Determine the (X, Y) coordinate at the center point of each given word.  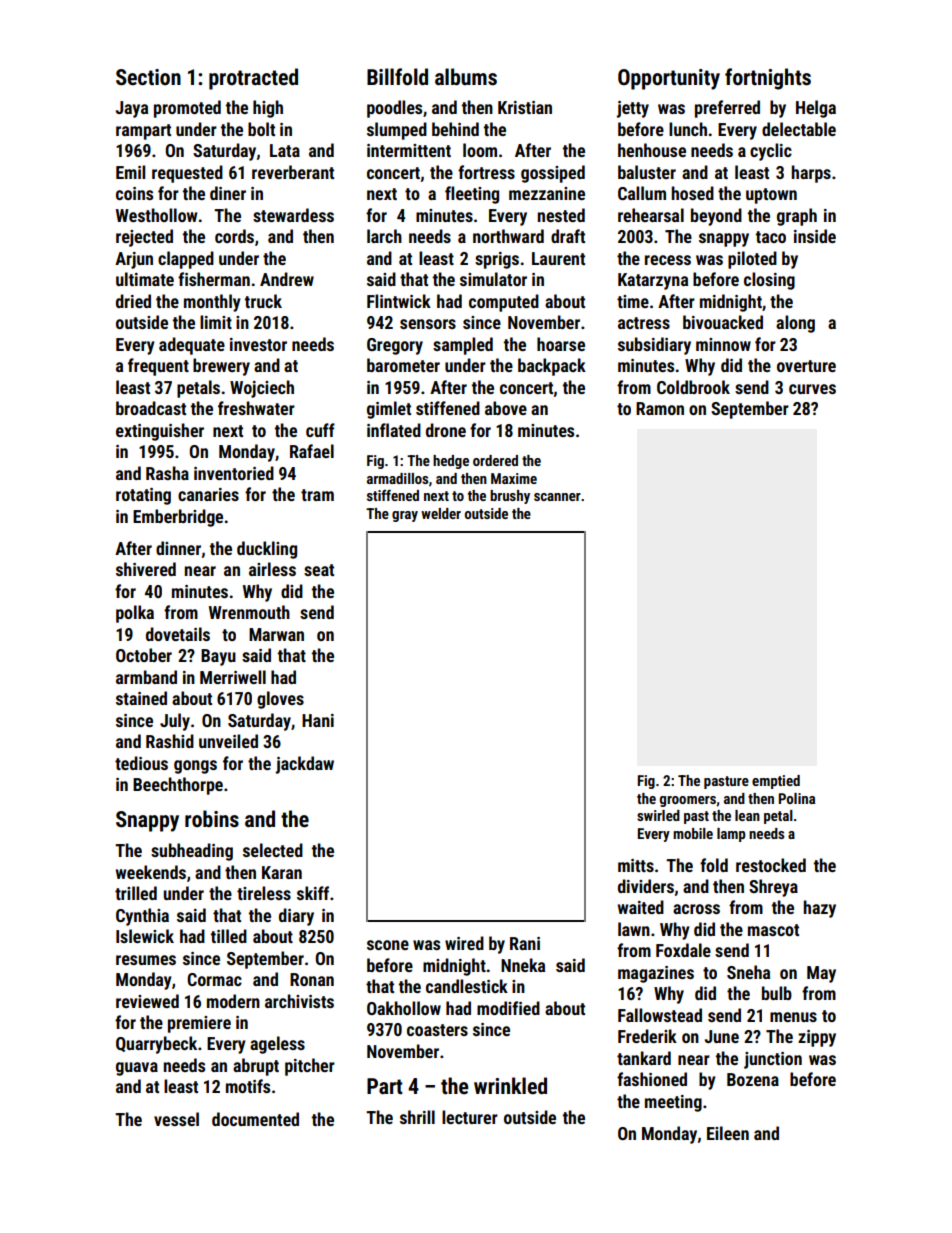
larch (384, 236)
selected (273, 850)
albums (466, 77)
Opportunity (669, 79)
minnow (723, 344)
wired (464, 943)
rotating (143, 496)
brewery (221, 367)
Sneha (748, 972)
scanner (557, 497)
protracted (253, 79)
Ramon (660, 408)
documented (255, 1119)
